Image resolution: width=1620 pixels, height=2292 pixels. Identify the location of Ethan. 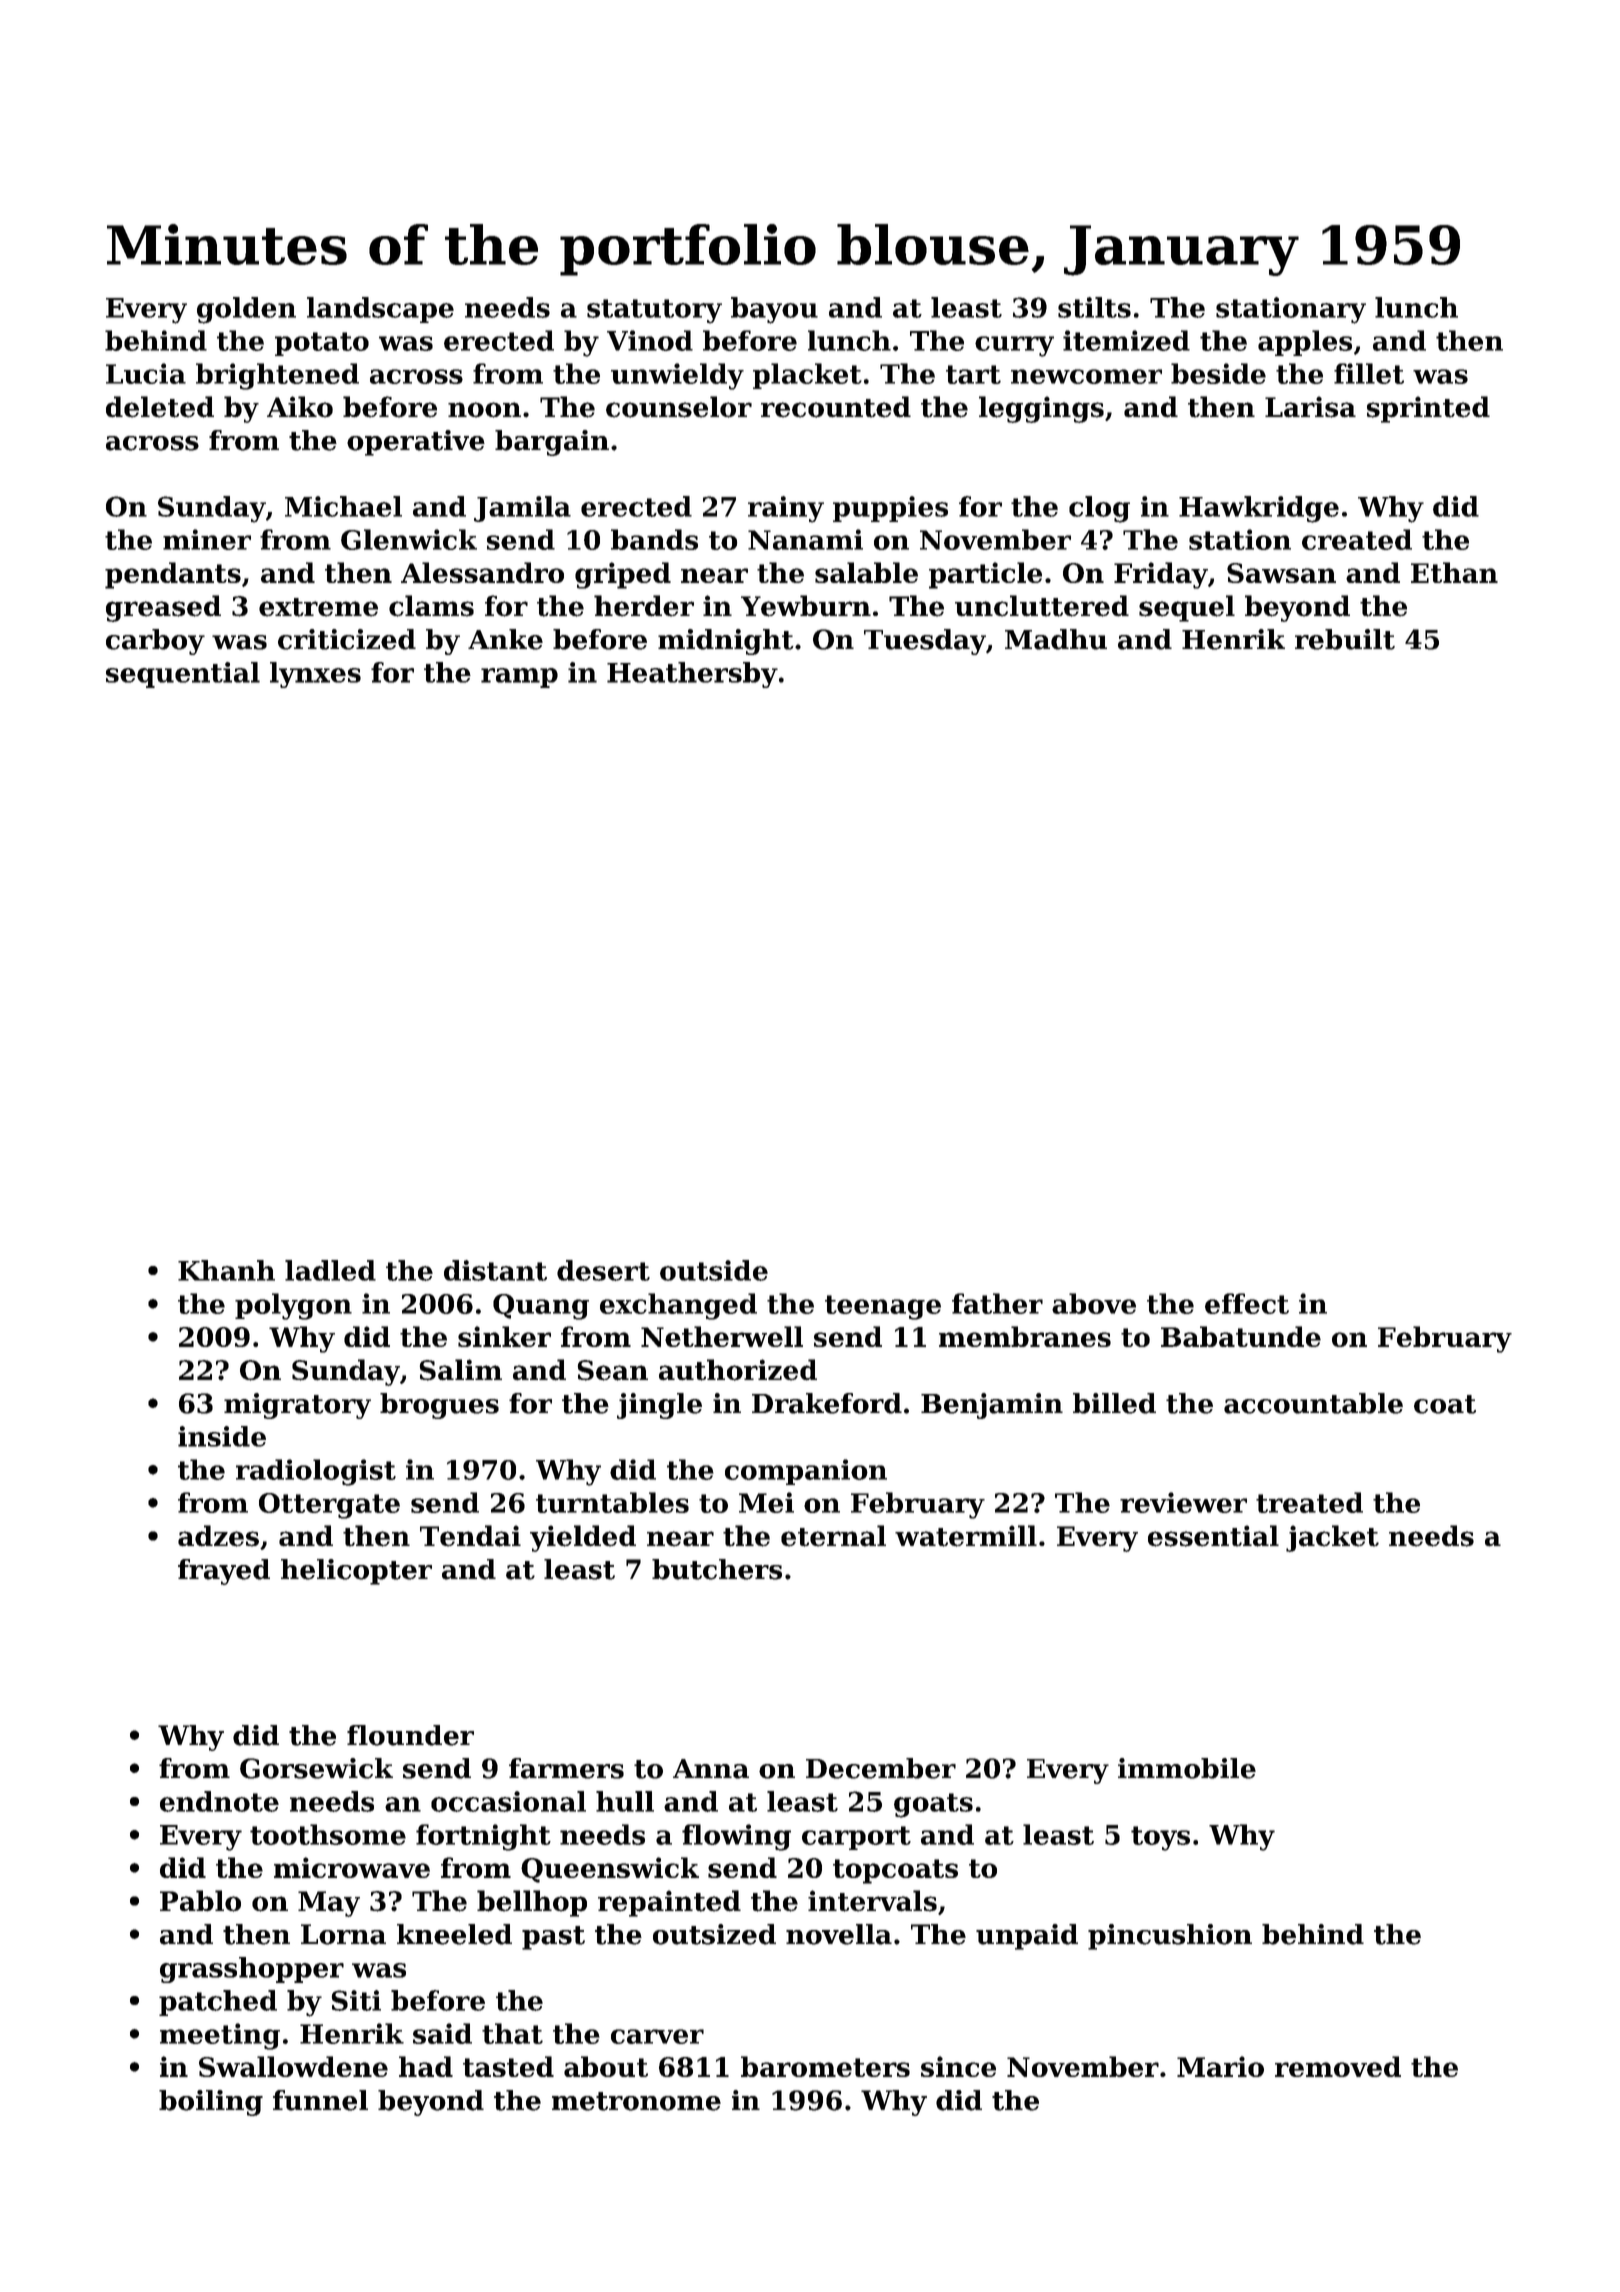
(1454, 572).
